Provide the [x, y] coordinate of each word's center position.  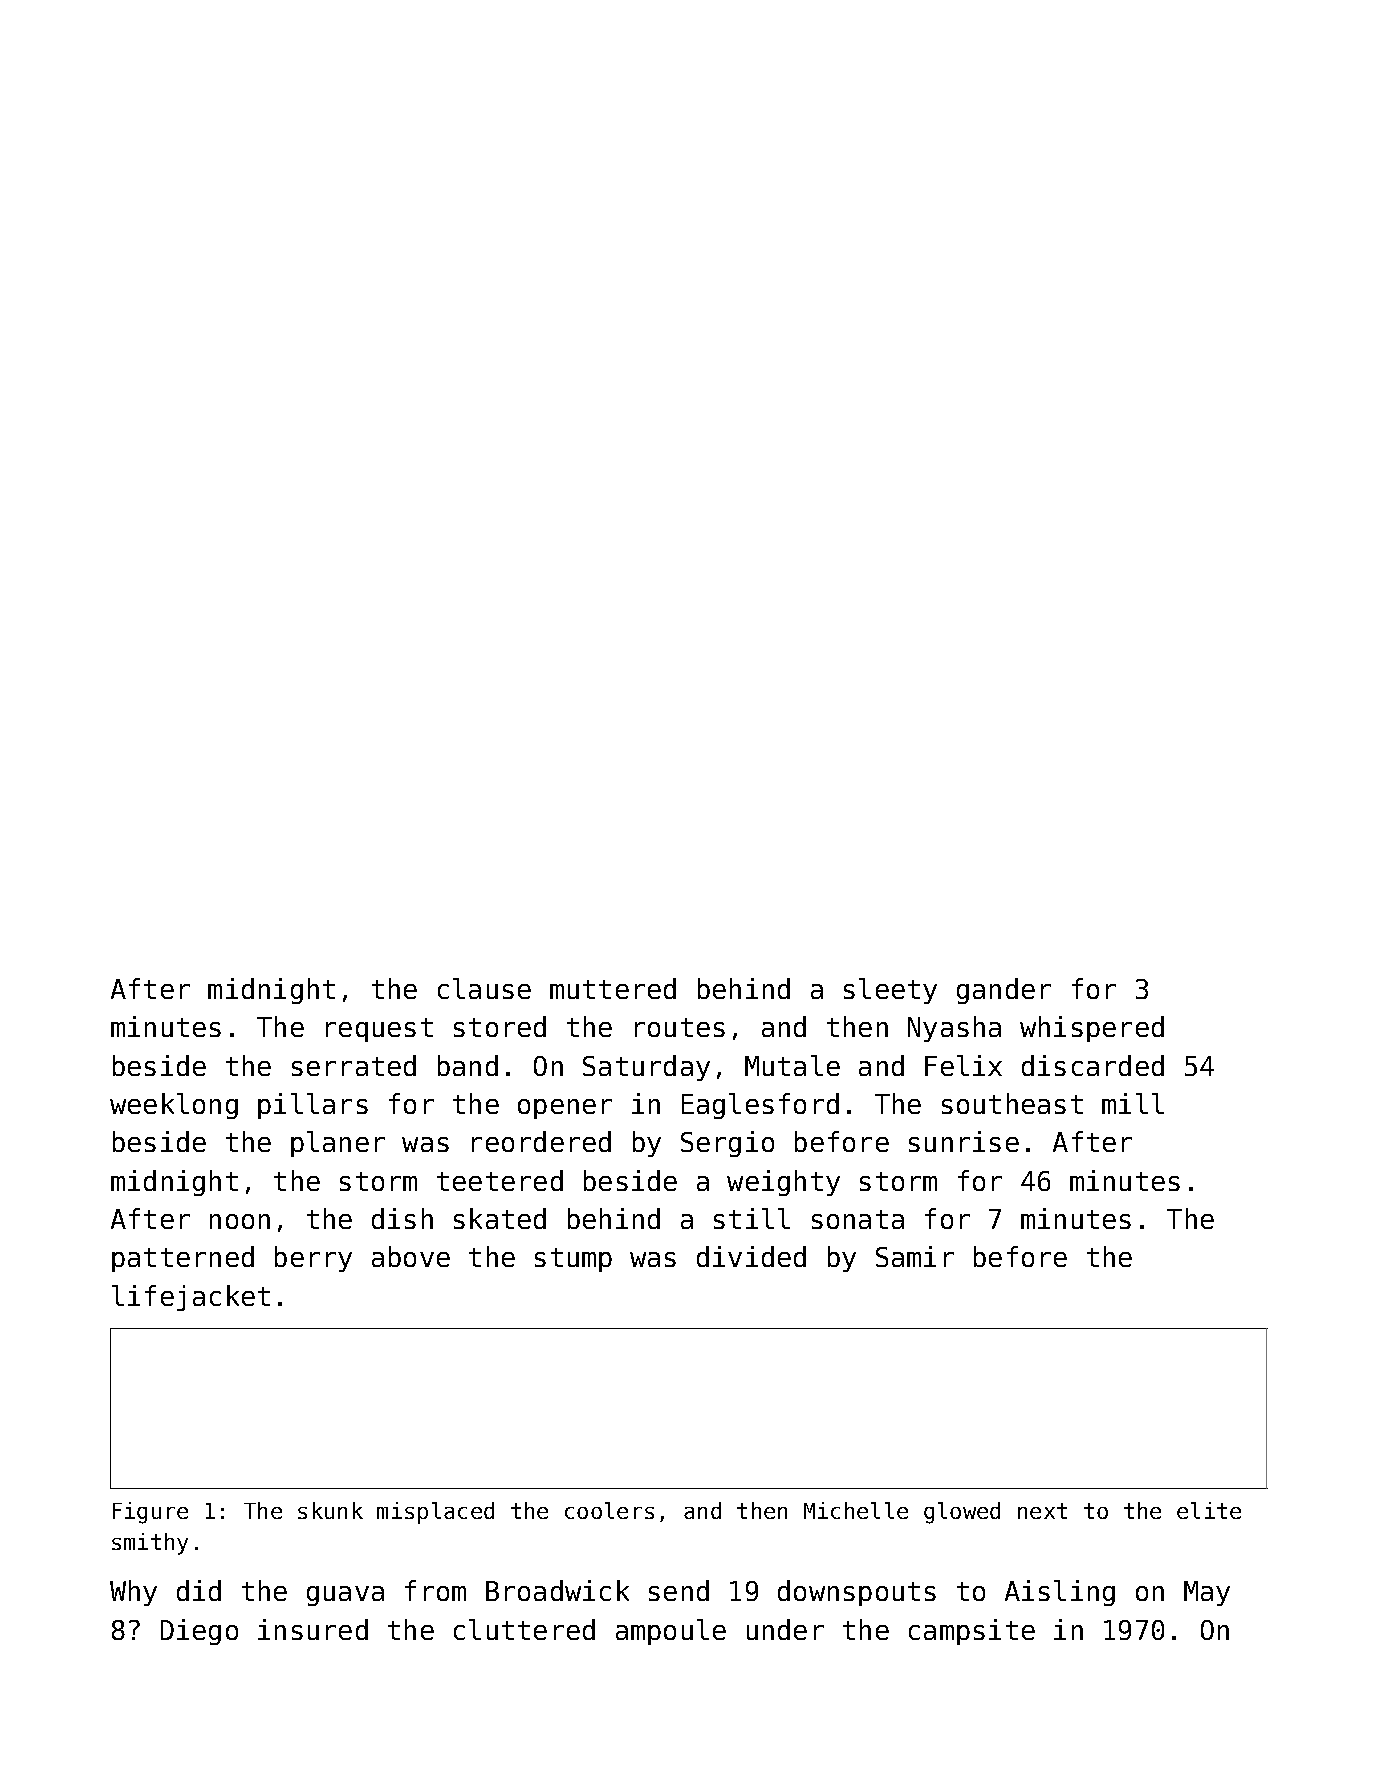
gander [1004, 991]
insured [313, 1629]
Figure [150, 1513]
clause [484, 988]
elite [1209, 1510]
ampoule [671, 1632]
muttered [613, 988]
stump [573, 1260]
